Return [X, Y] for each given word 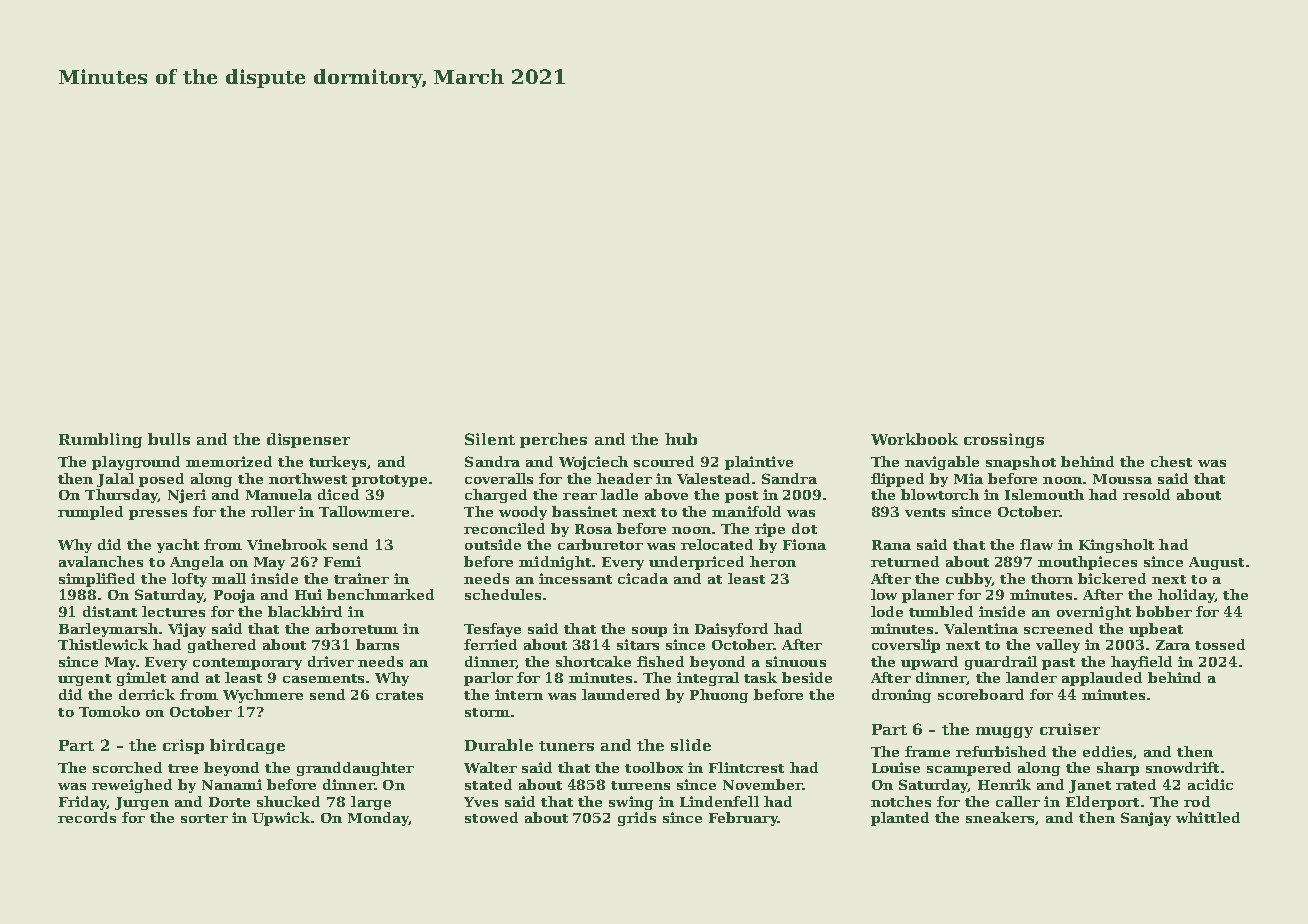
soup [649, 632]
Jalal [115, 480]
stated [488, 784]
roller [273, 511]
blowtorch [940, 494]
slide [691, 745]
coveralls [499, 478]
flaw [1036, 544]
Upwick [281, 819]
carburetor [600, 544]
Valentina [981, 628]
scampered [969, 769]
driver [331, 661]
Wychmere [263, 696]
